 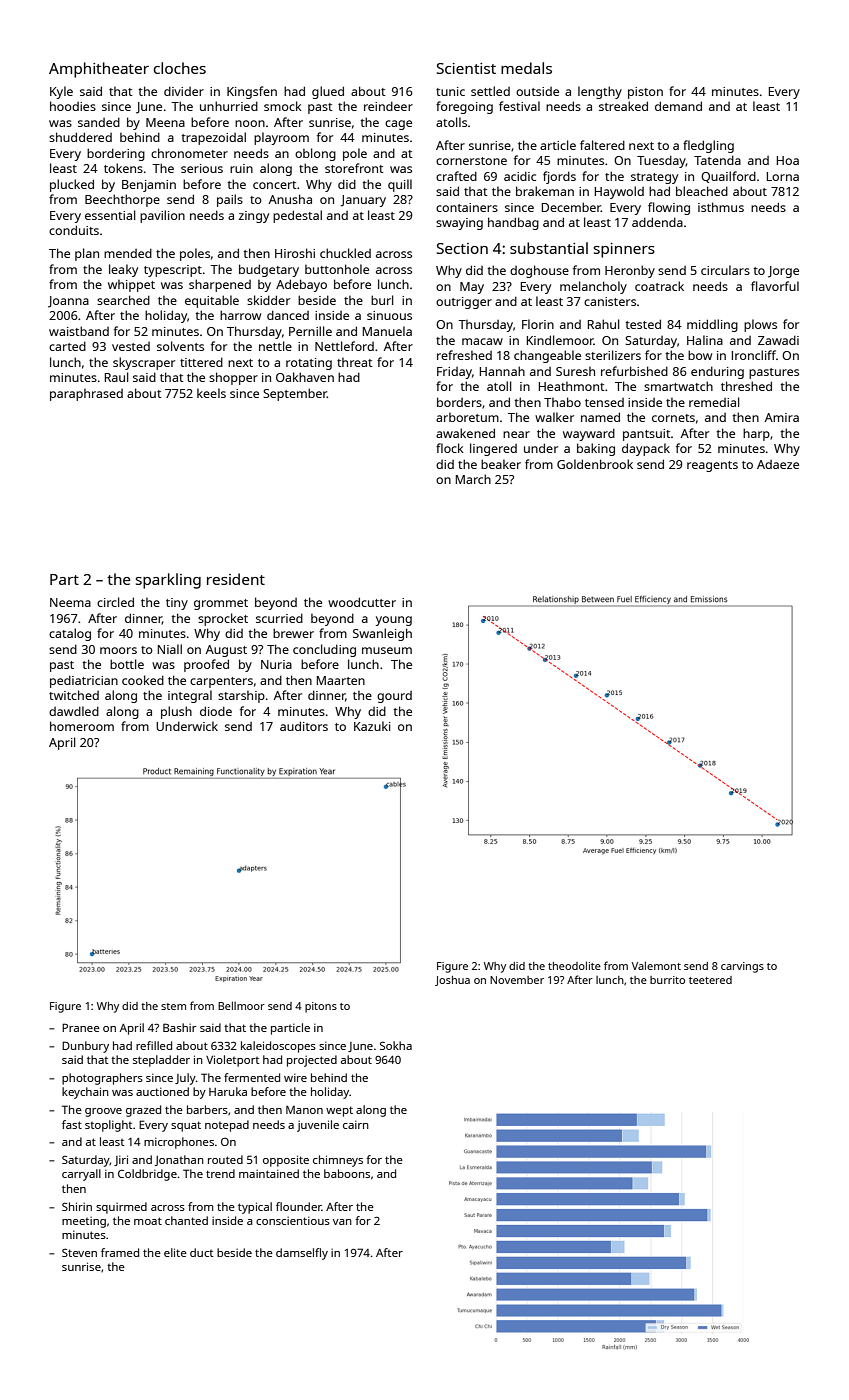 I want to click on keels, so click(x=211, y=393).
